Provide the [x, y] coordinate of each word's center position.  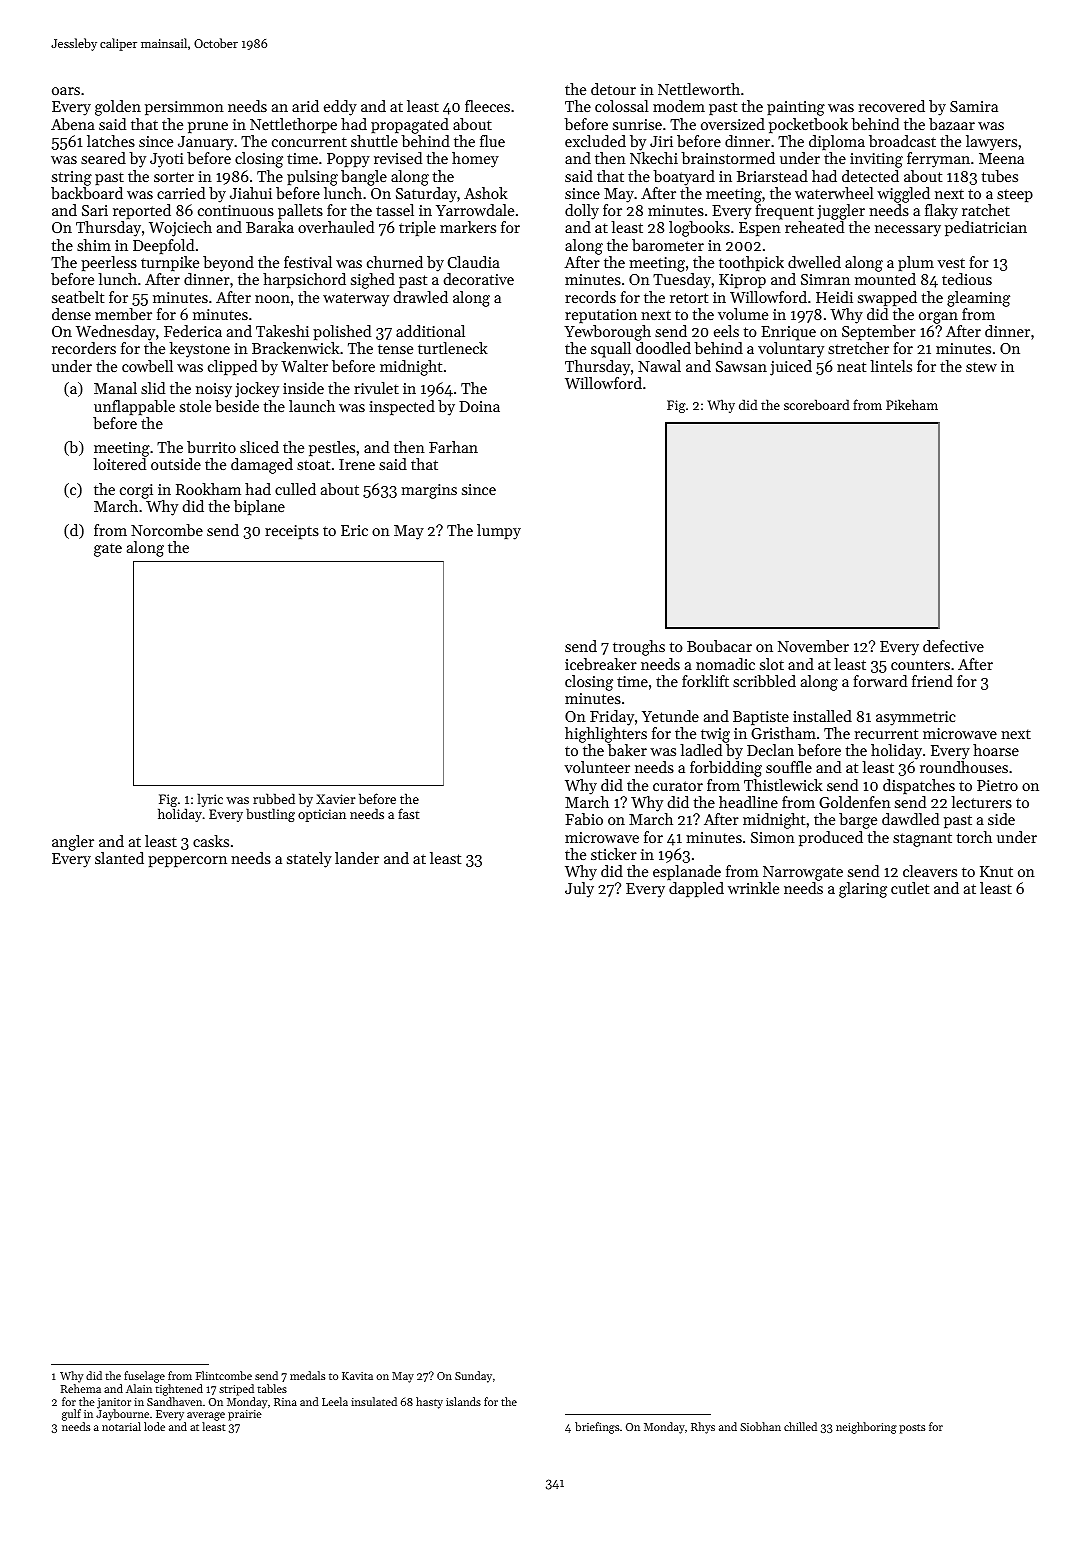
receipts [292, 532]
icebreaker [601, 664]
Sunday [473, 1377]
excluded [595, 141]
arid [305, 106]
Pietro [997, 785]
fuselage [144, 1377]
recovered [891, 106]
